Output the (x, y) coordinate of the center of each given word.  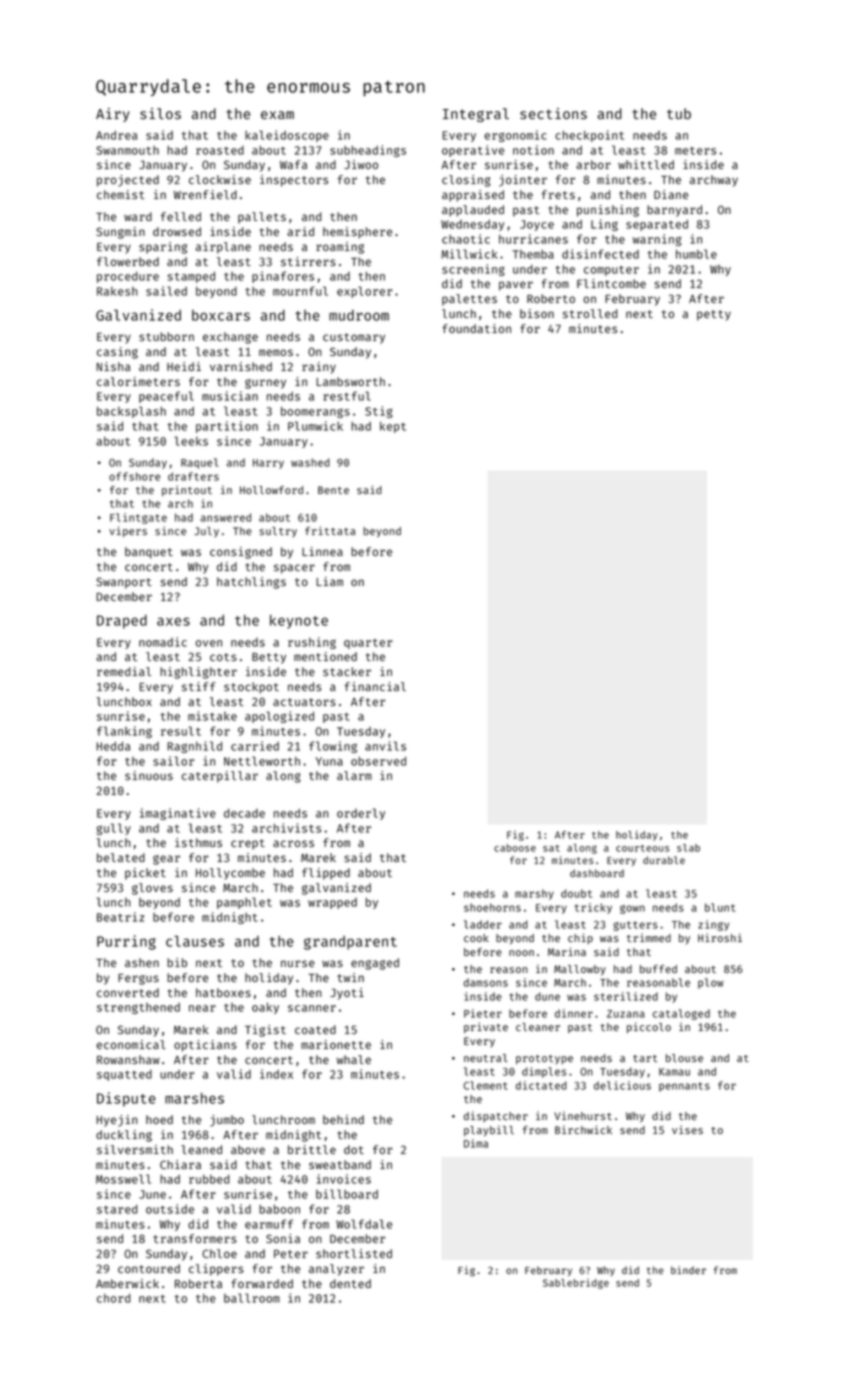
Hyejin (117, 1121)
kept (393, 427)
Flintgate (138, 518)
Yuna (329, 761)
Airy (113, 115)
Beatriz (120, 917)
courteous (642, 848)
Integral (476, 115)
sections (553, 113)
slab (688, 848)
